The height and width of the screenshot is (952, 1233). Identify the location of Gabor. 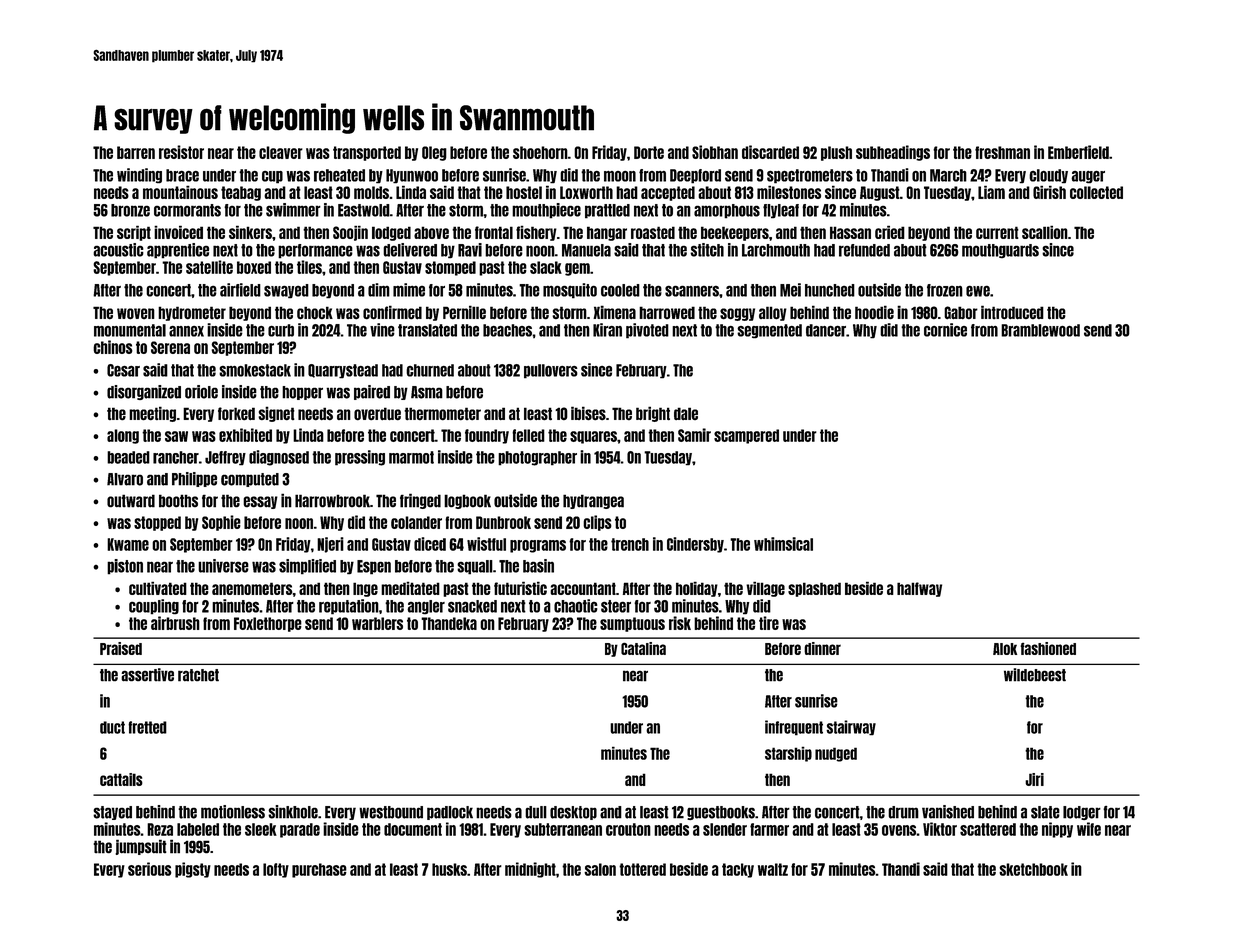
(961, 313).
